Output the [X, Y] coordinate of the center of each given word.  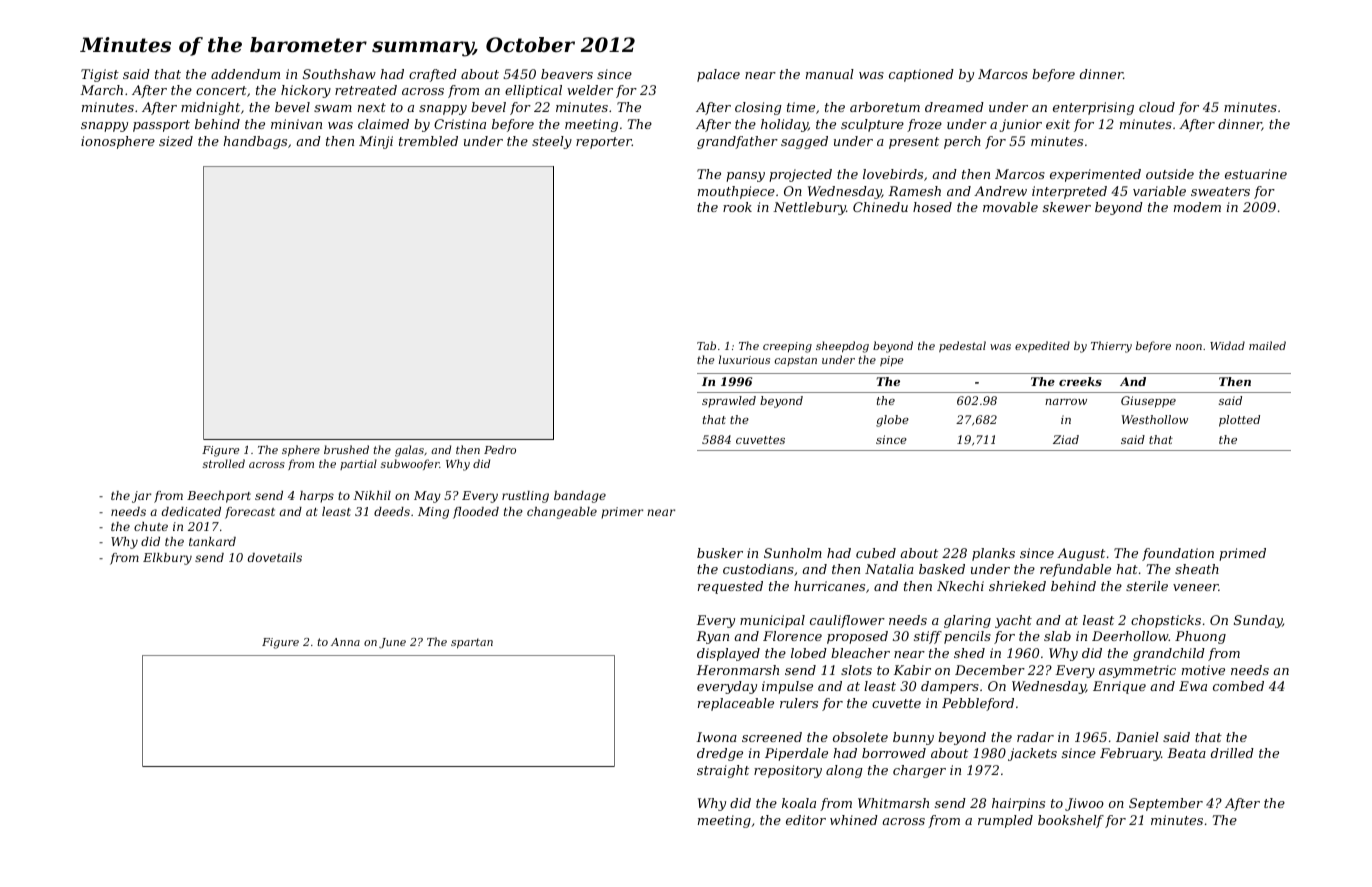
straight [723, 771]
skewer [1067, 207]
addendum [245, 74]
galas [409, 451]
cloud [1157, 107]
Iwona [716, 737]
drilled [1232, 753]
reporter [604, 143]
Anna [345, 642]
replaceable [736, 704]
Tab [706, 345]
